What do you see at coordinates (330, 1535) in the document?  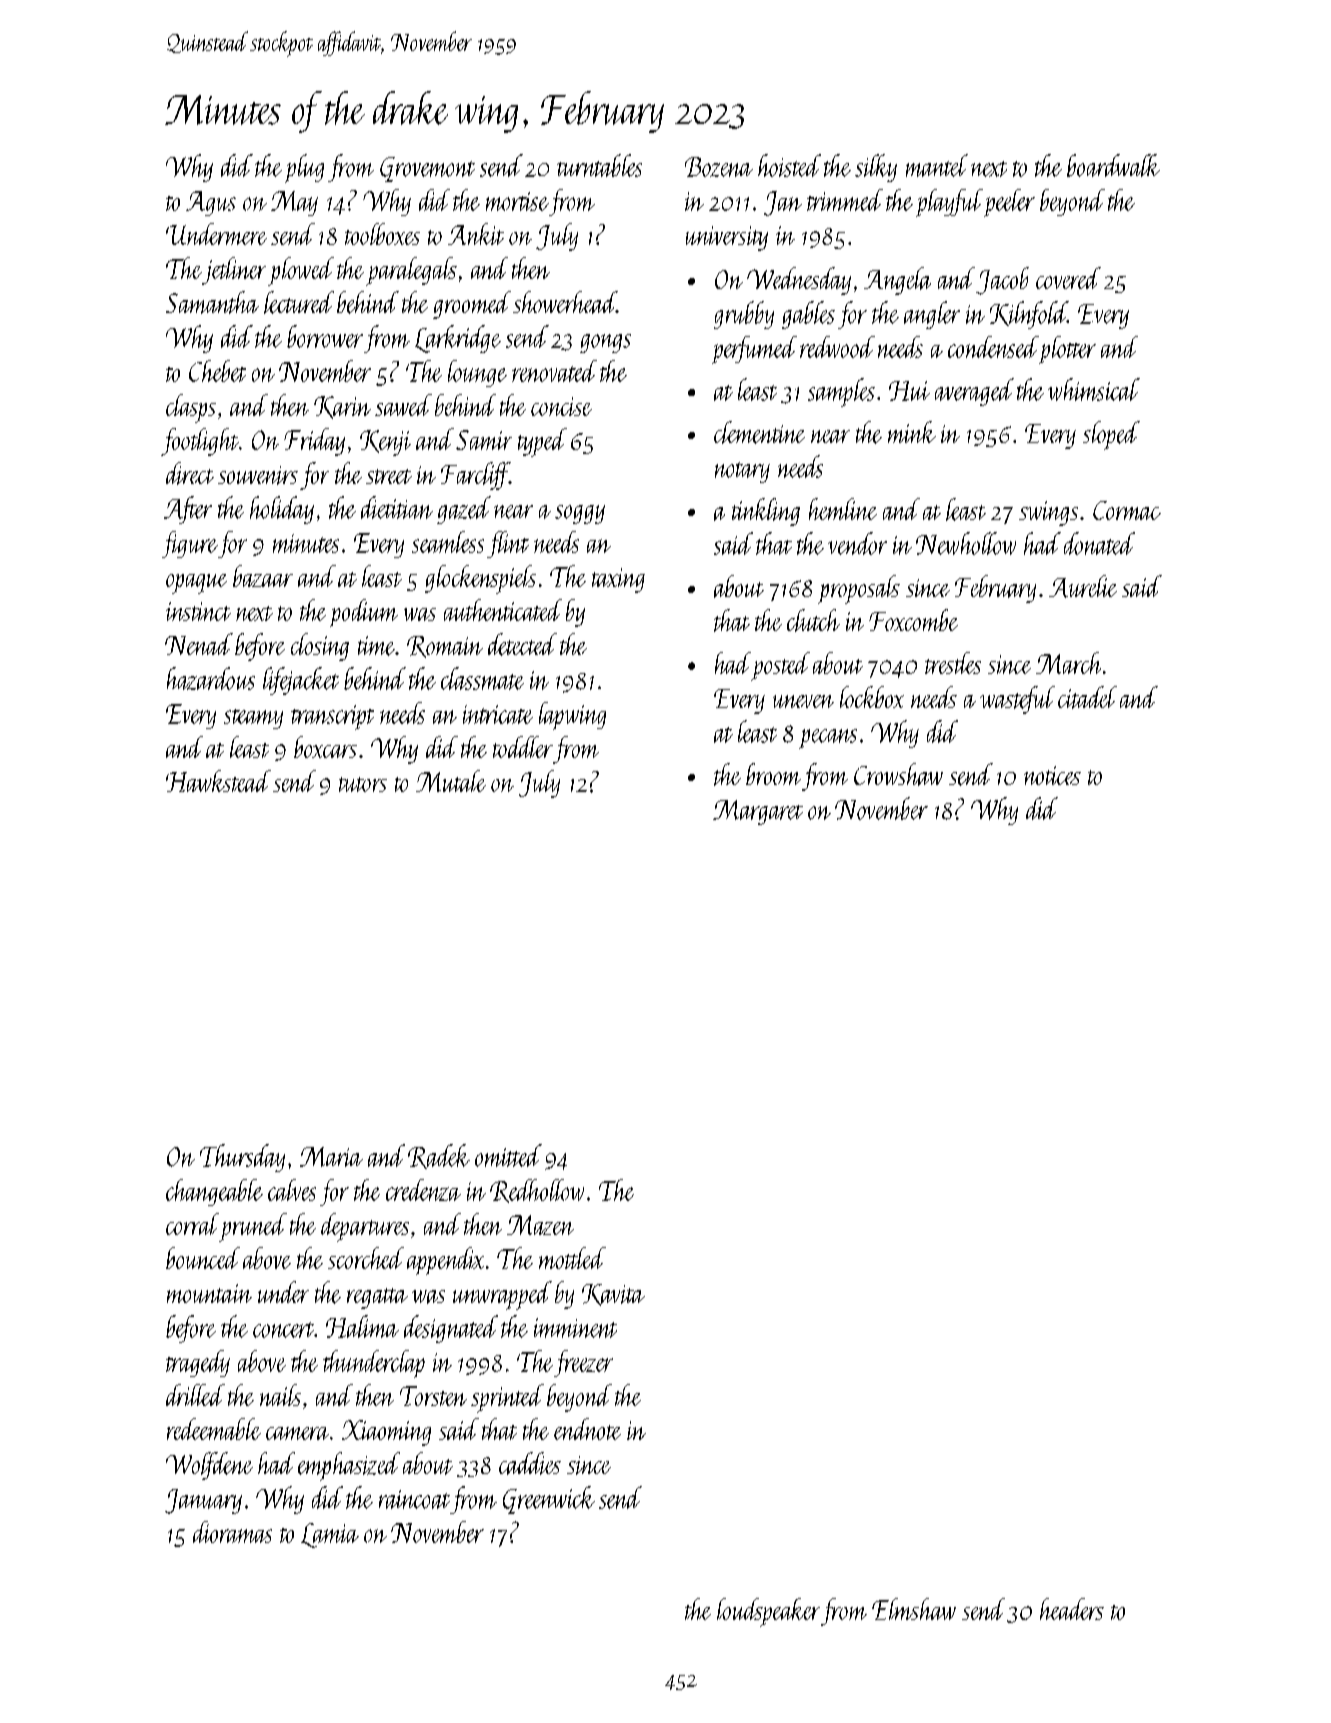 I see `Lamia` at bounding box center [330, 1535].
